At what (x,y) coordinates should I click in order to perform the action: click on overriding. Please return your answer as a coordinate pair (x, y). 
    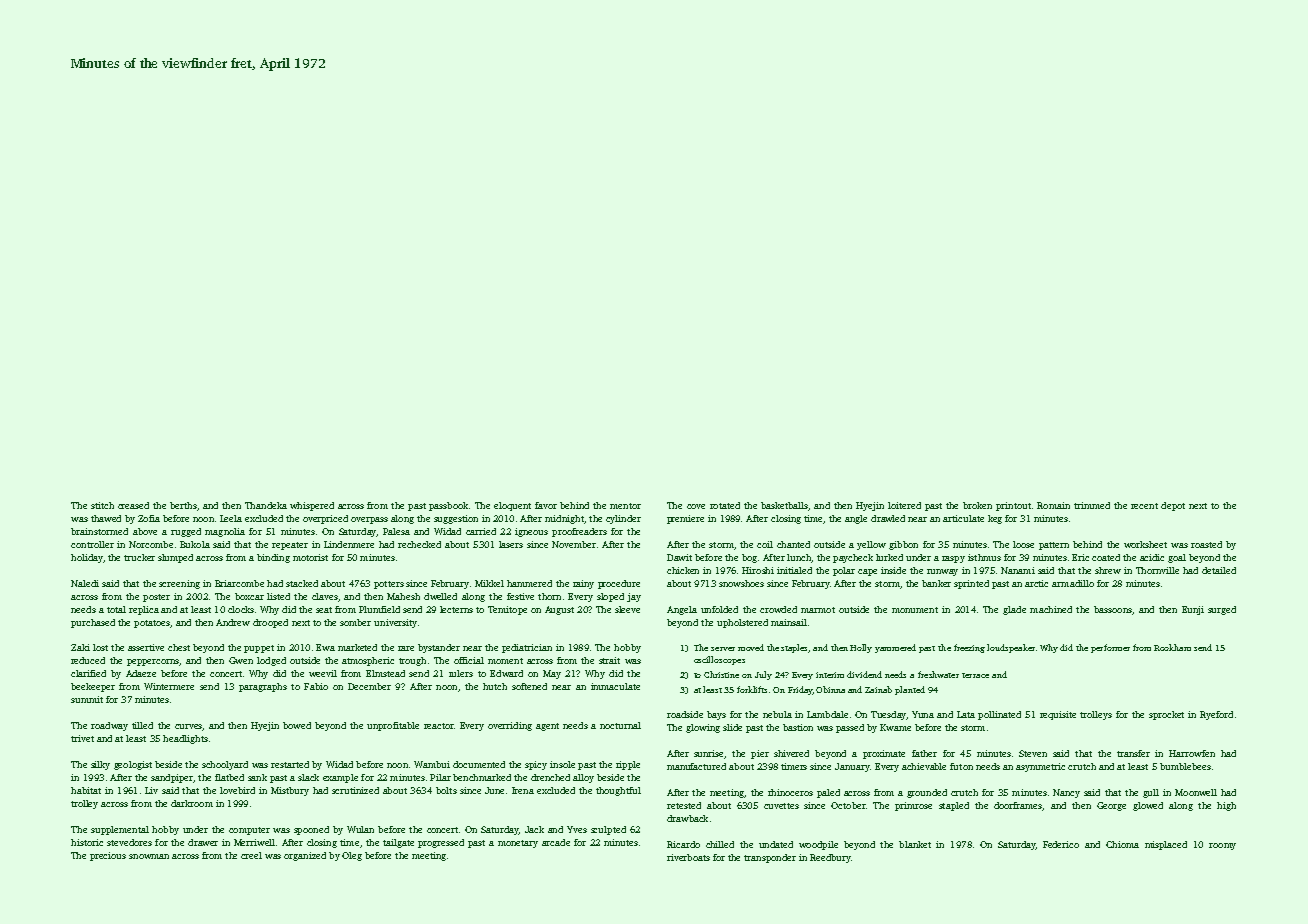
    Looking at the image, I should click on (510, 726).
